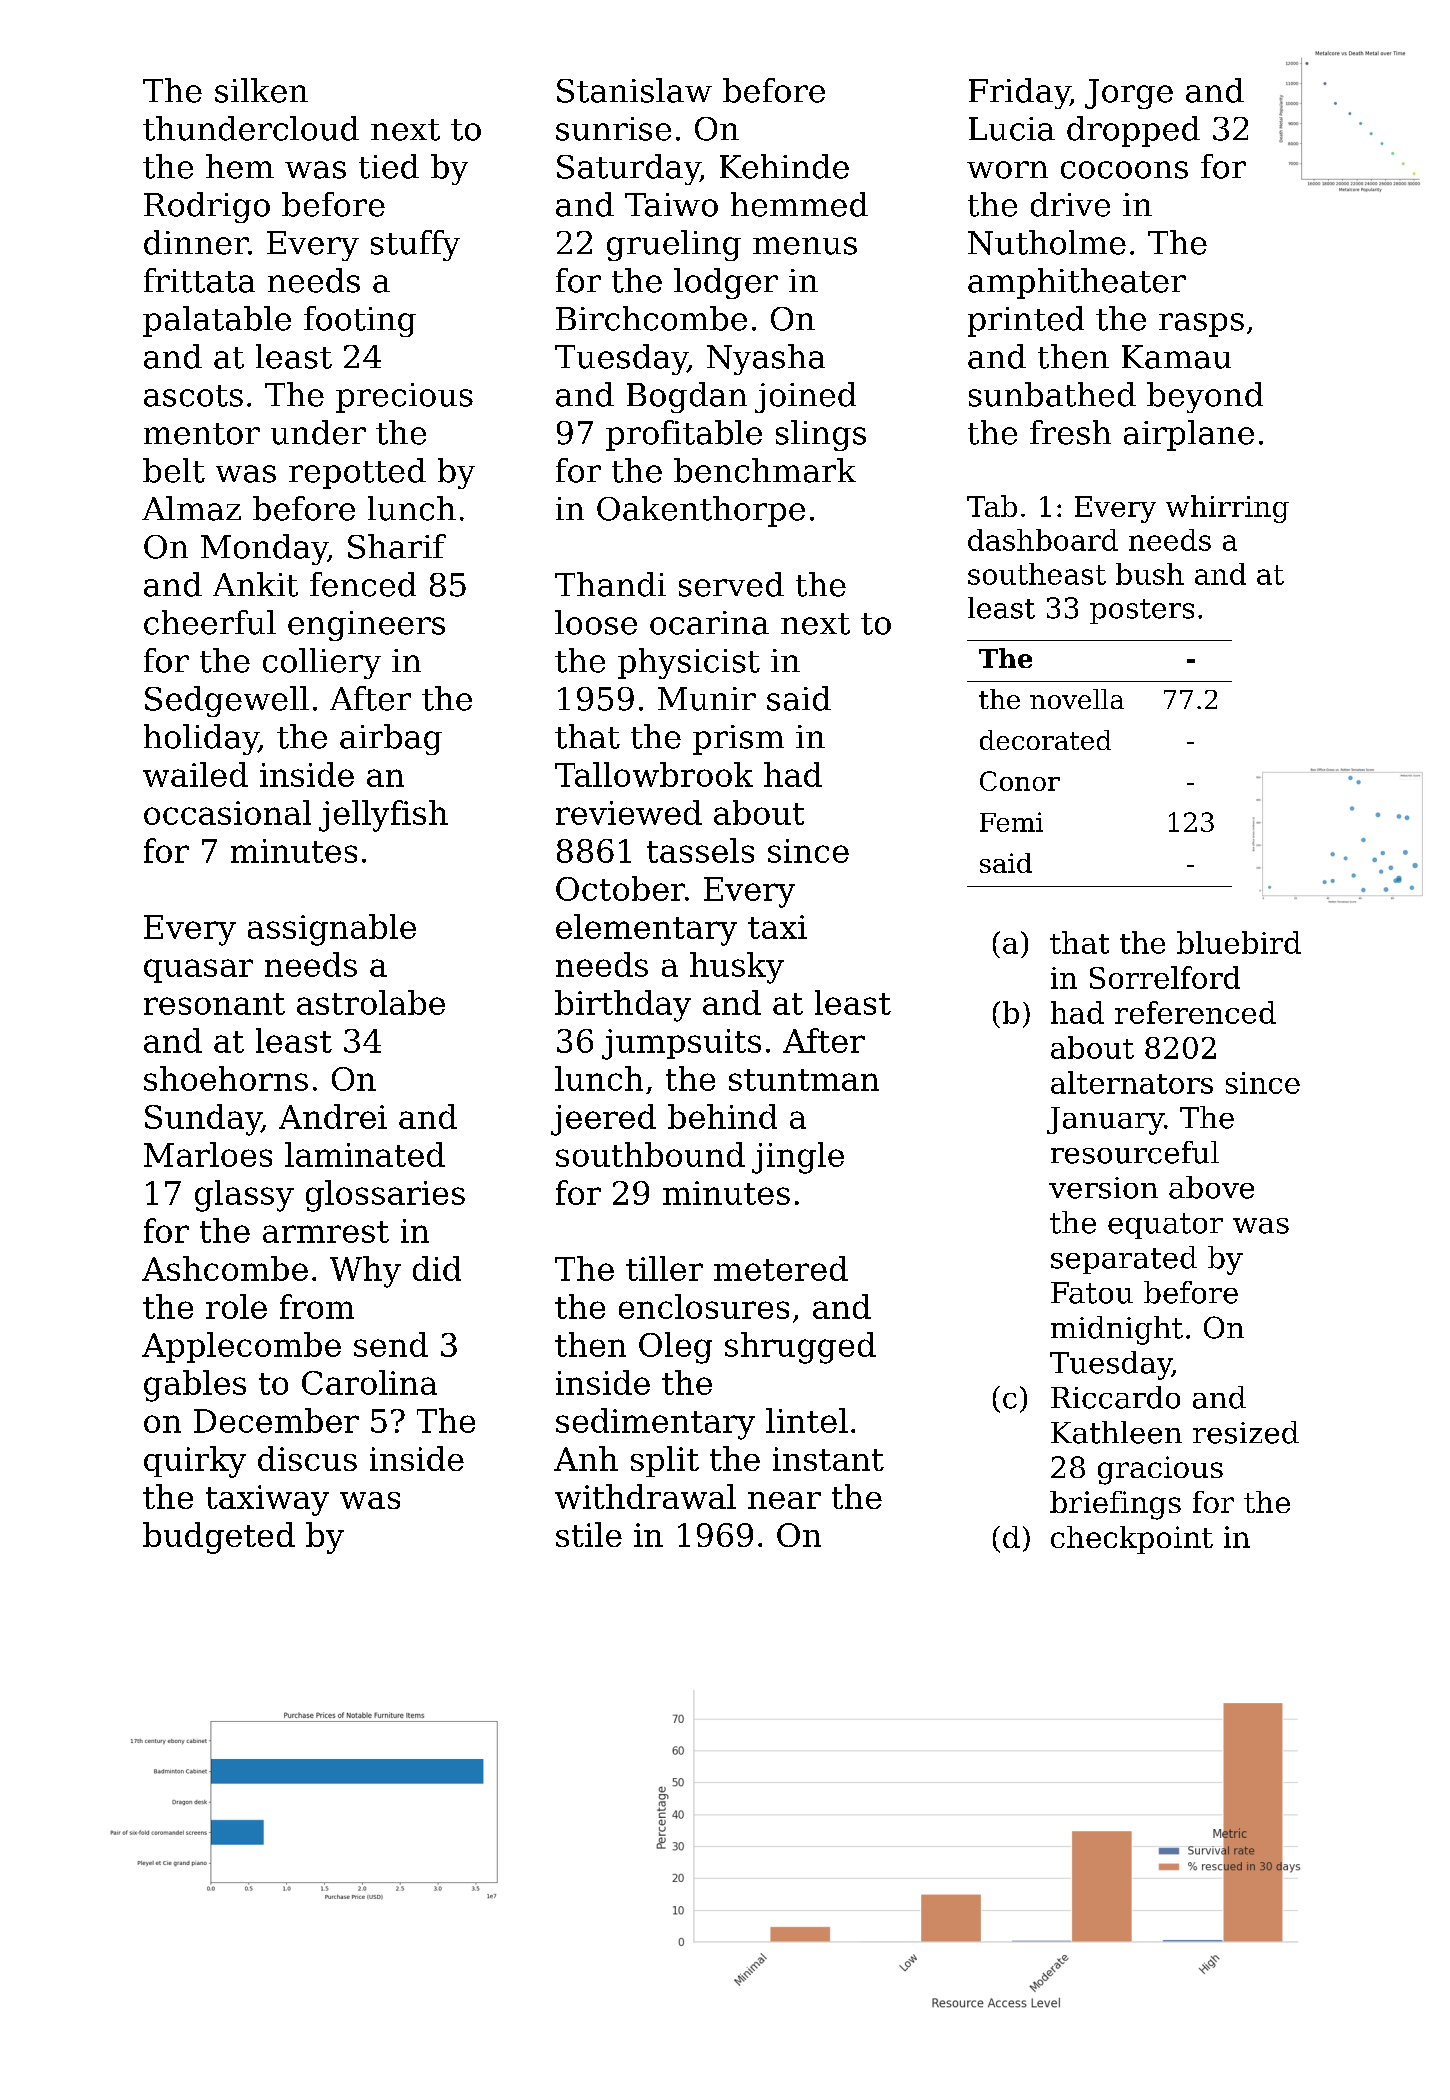 This screenshot has height=2100, width=1450. Describe the element at coordinates (1012, 129) in the screenshot. I see `Lucia` at that location.
